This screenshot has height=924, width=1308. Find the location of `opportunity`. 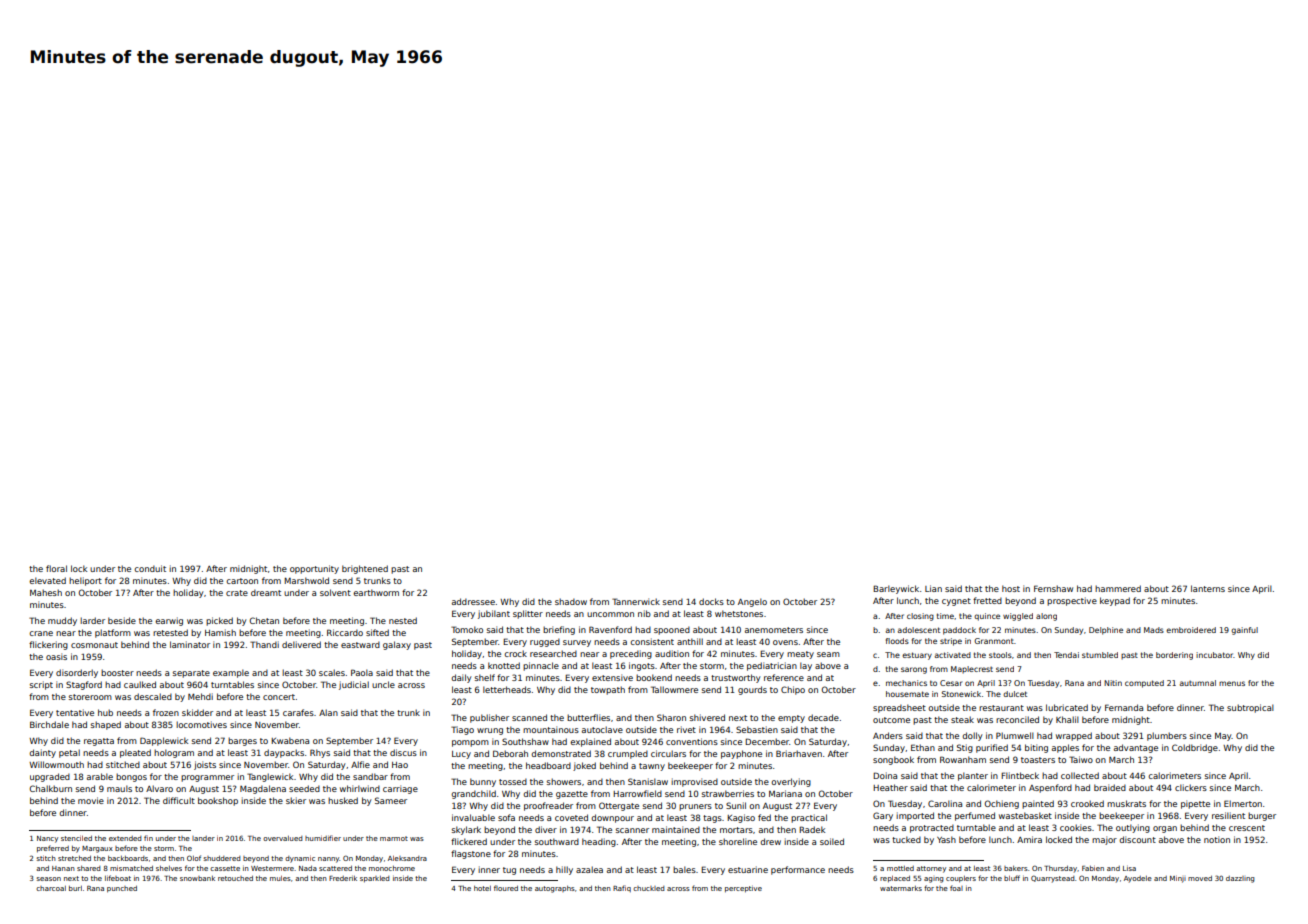

opportunity is located at coordinates (314, 569).
